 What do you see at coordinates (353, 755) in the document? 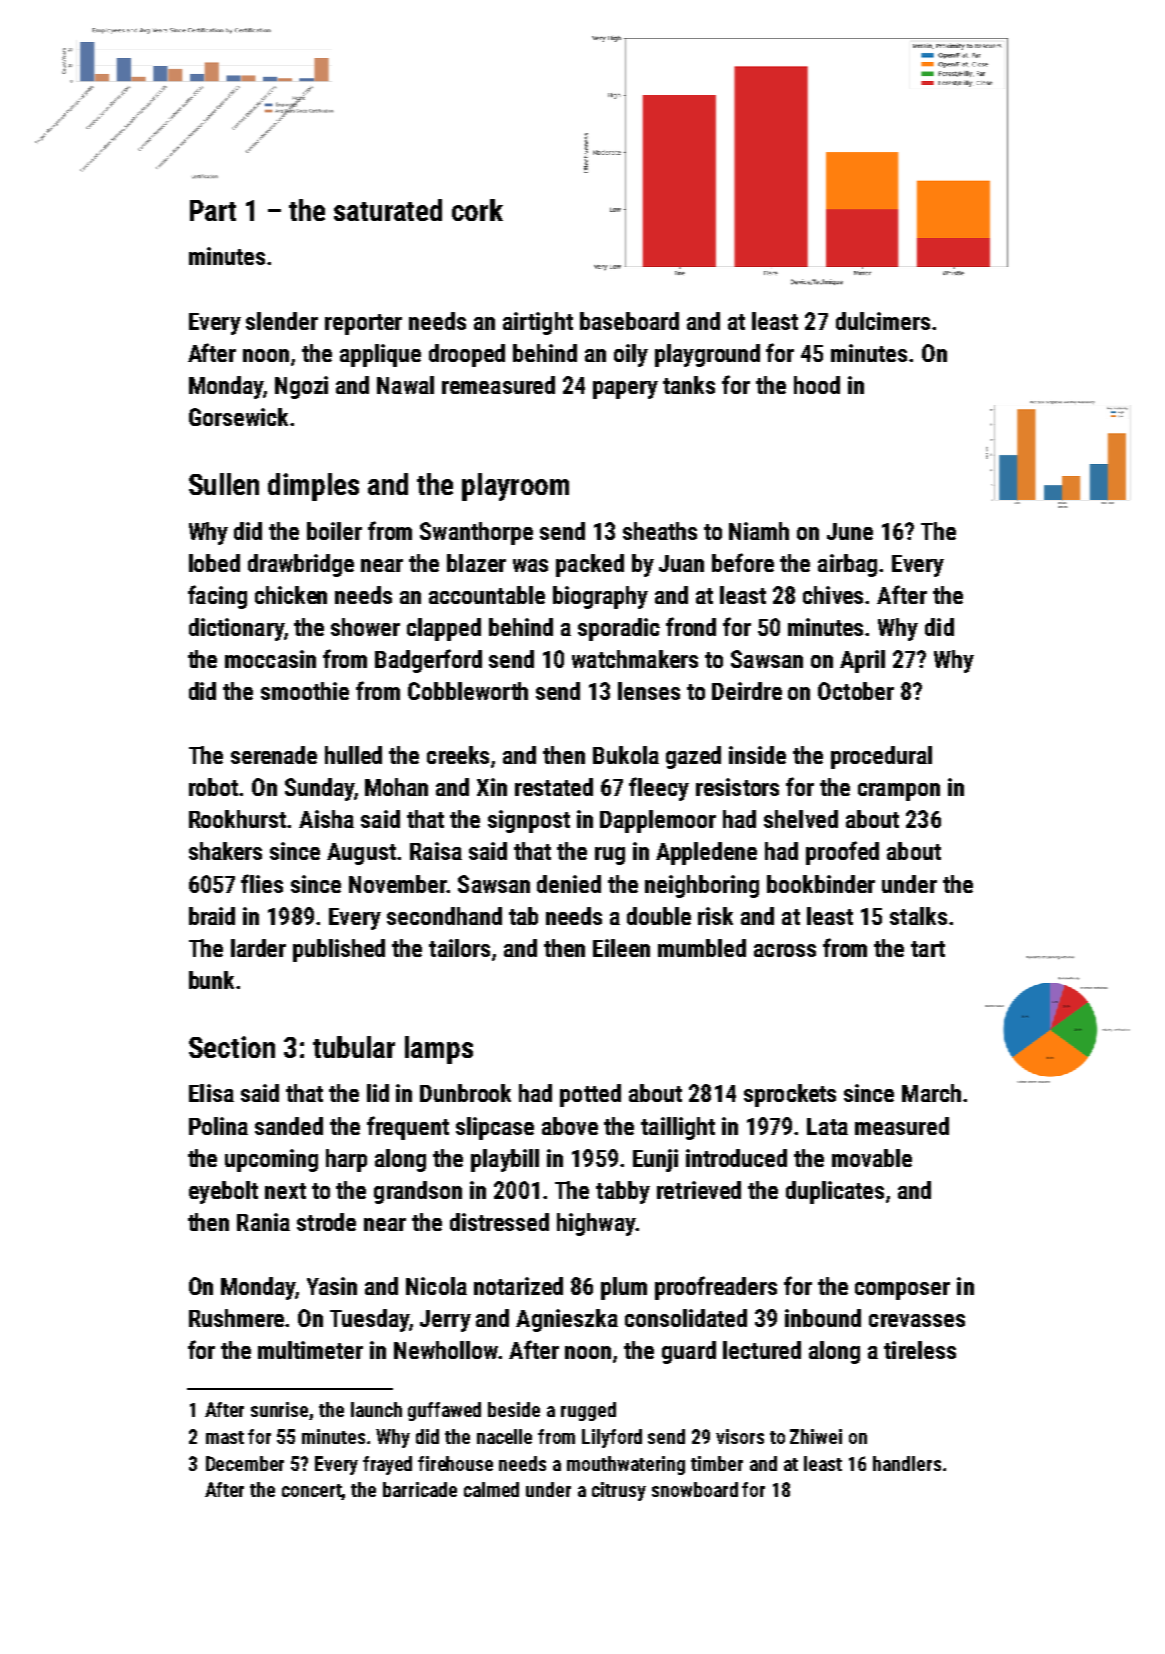
I see `hulled` at bounding box center [353, 755].
